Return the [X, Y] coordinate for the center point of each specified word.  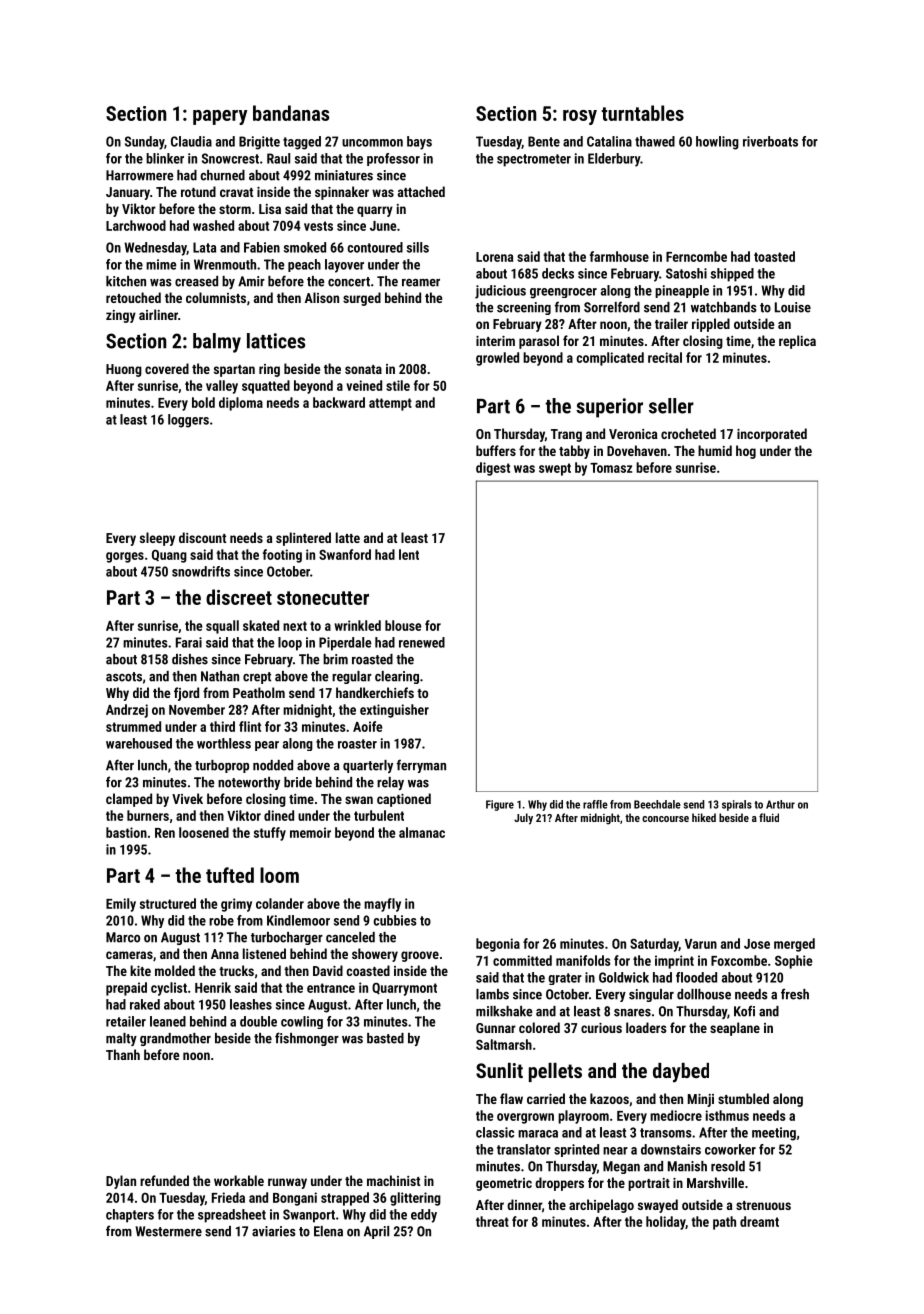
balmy [217, 343]
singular [651, 995]
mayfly [382, 905]
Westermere [169, 1231]
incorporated [772, 435]
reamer [421, 283]
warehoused [139, 743]
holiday [665, 1223]
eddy [424, 1216]
